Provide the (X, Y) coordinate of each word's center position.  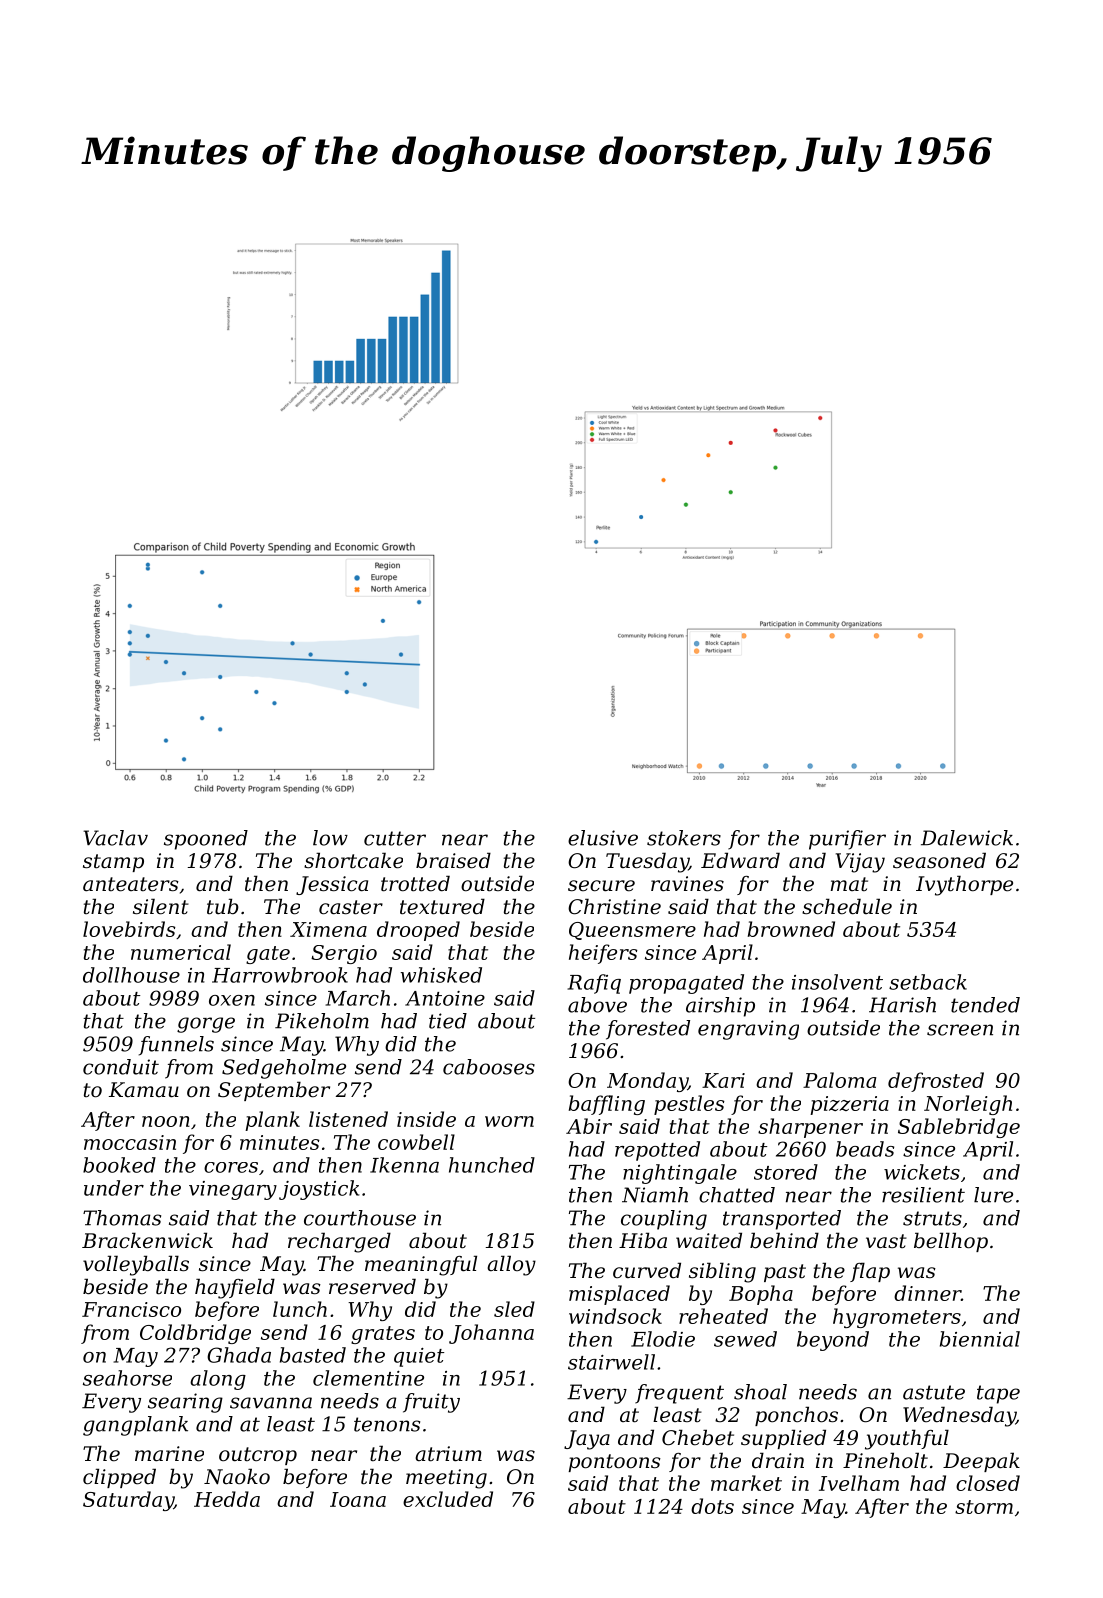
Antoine (445, 998)
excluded (448, 1499)
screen (960, 1030)
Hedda (227, 1499)
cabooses (489, 1067)
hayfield (235, 1288)
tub (223, 906)
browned (791, 929)
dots (712, 1506)
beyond (833, 1341)
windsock (615, 1316)
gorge (206, 1025)
